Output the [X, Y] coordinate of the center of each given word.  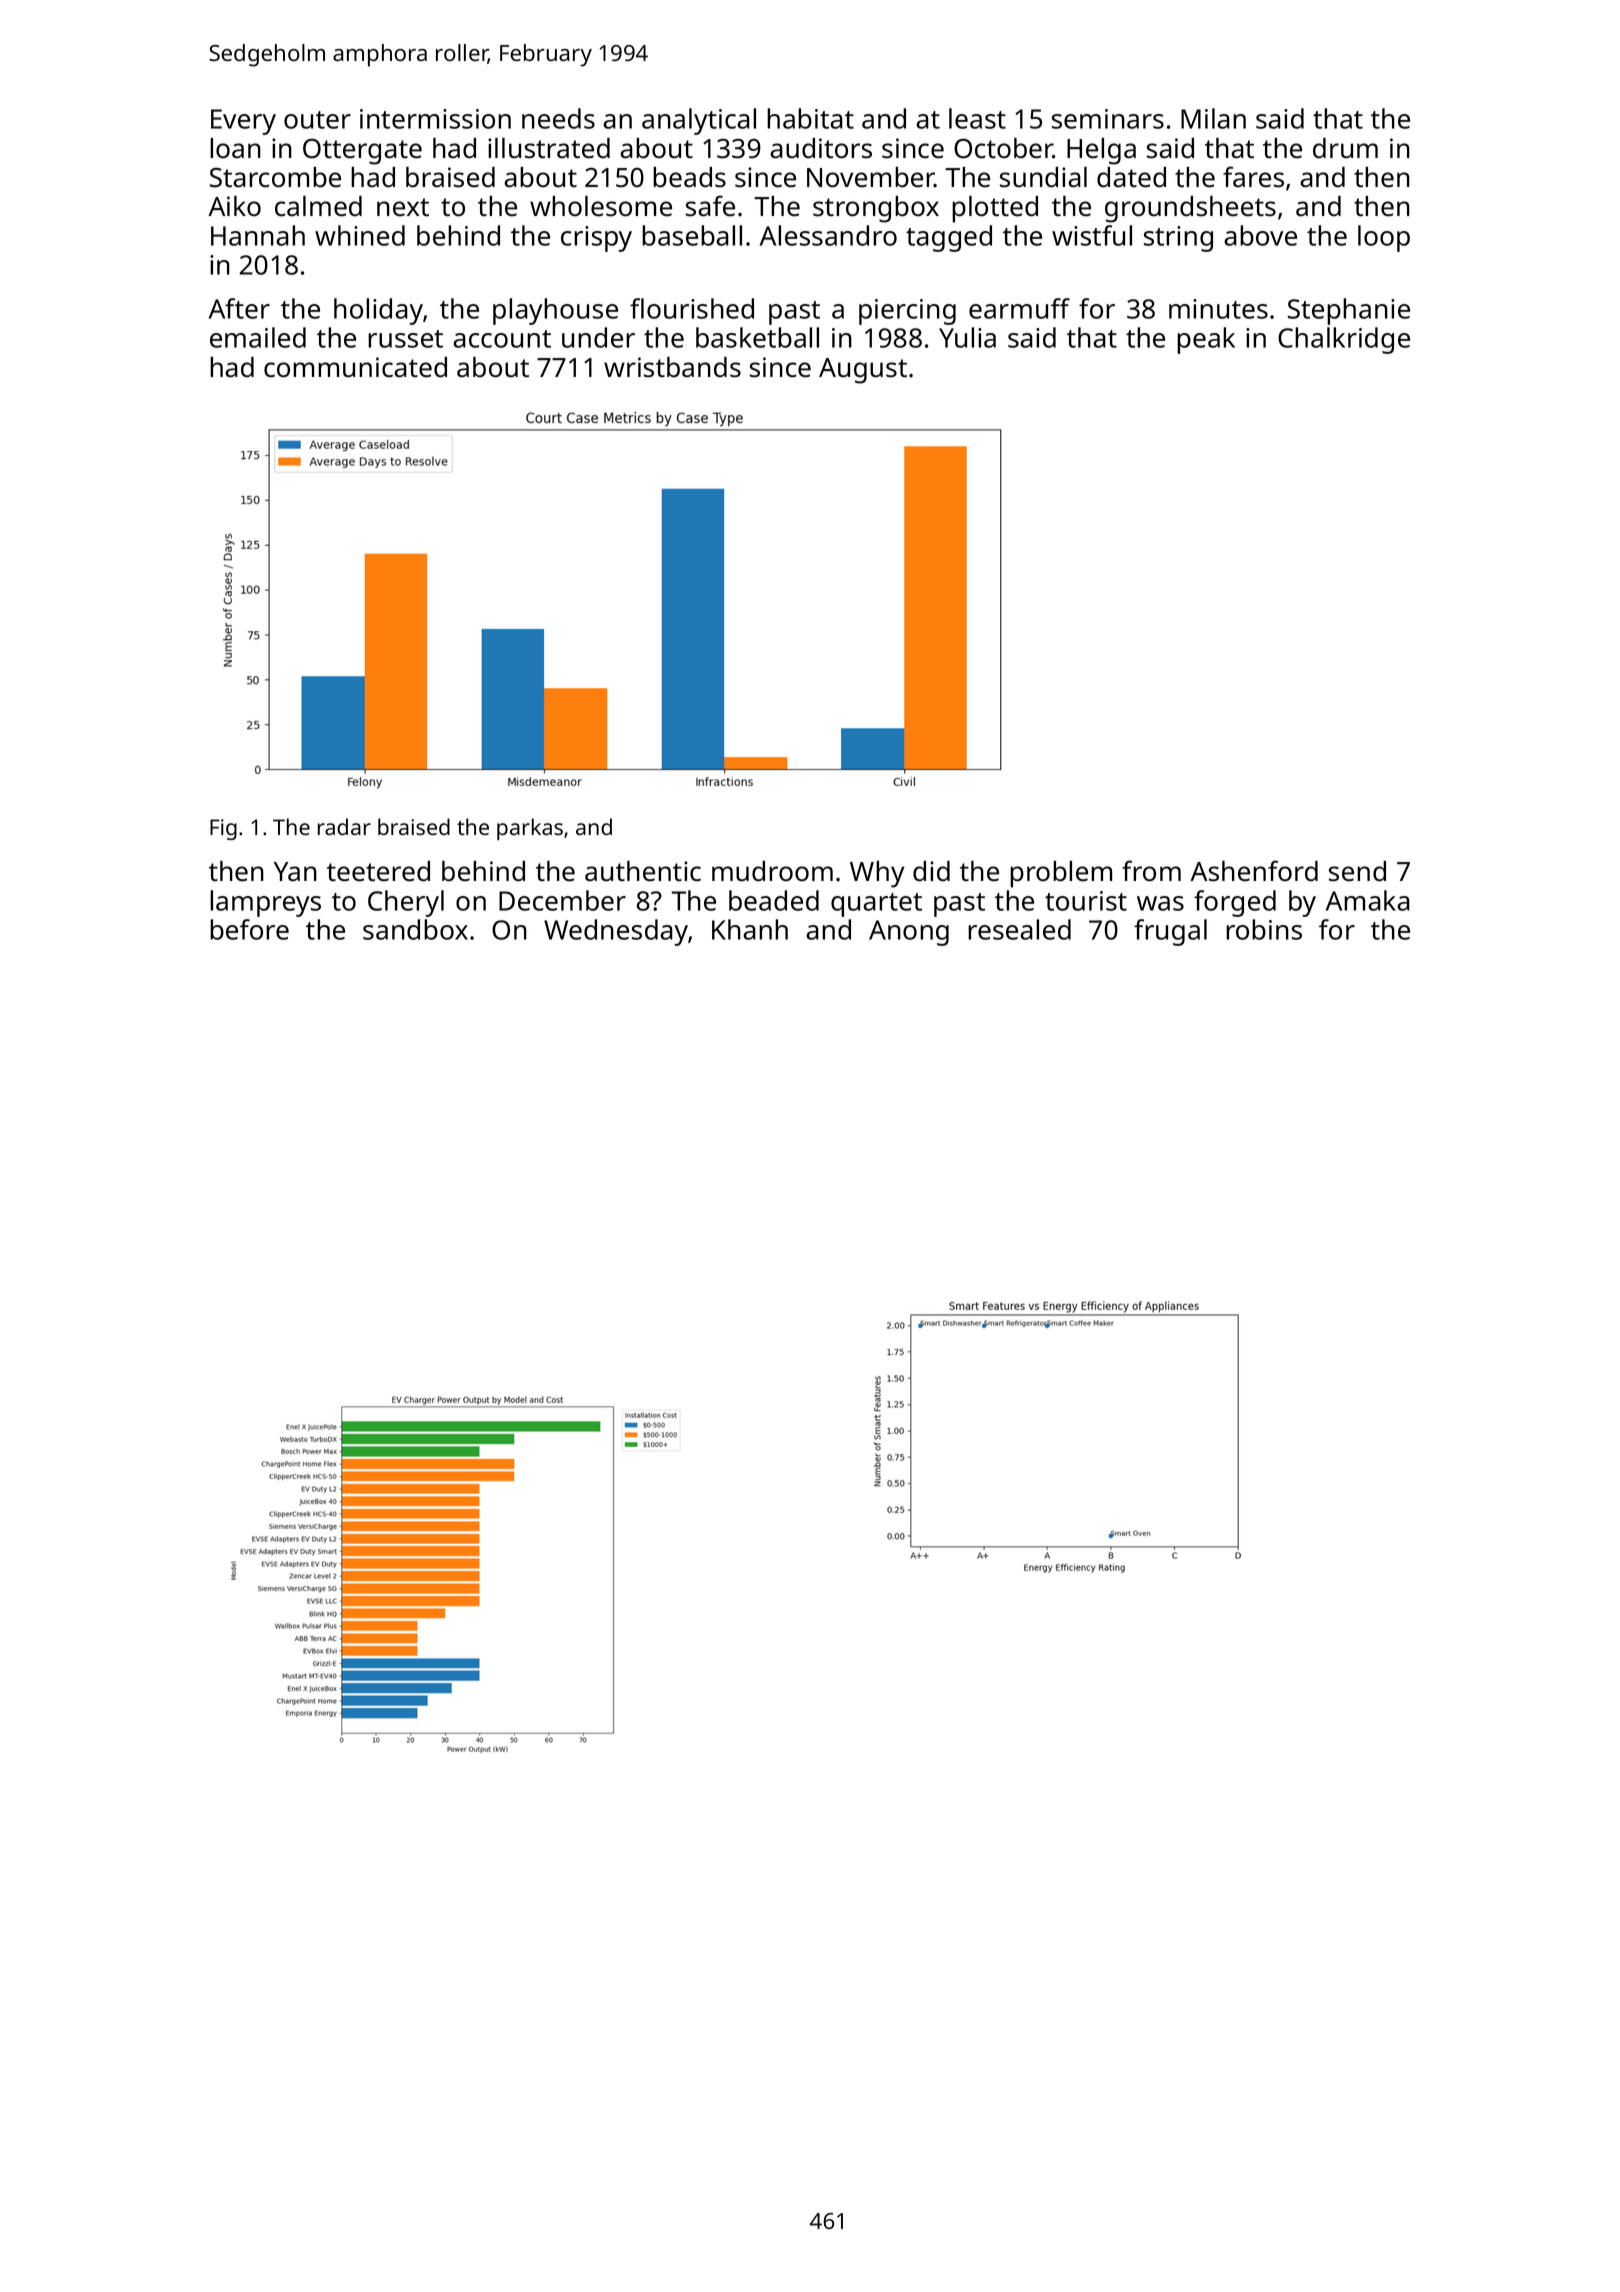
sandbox [415, 929]
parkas [530, 829]
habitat [810, 118]
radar [344, 826]
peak [1206, 340]
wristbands [672, 367]
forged [1235, 903]
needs [558, 118]
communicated [355, 367]
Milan [1213, 118]
